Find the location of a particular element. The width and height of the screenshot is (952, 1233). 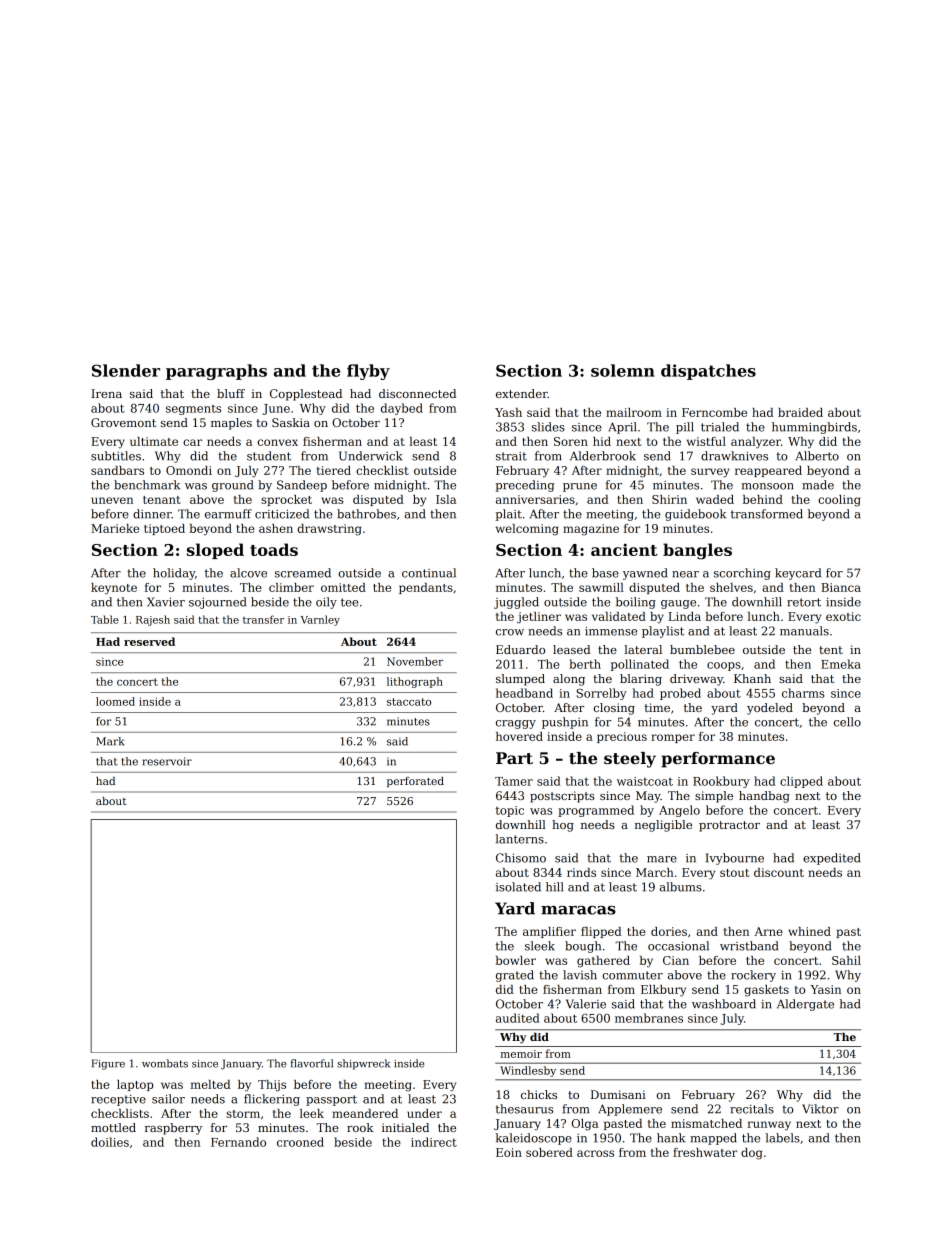

sailor is located at coordinates (168, 1099).
